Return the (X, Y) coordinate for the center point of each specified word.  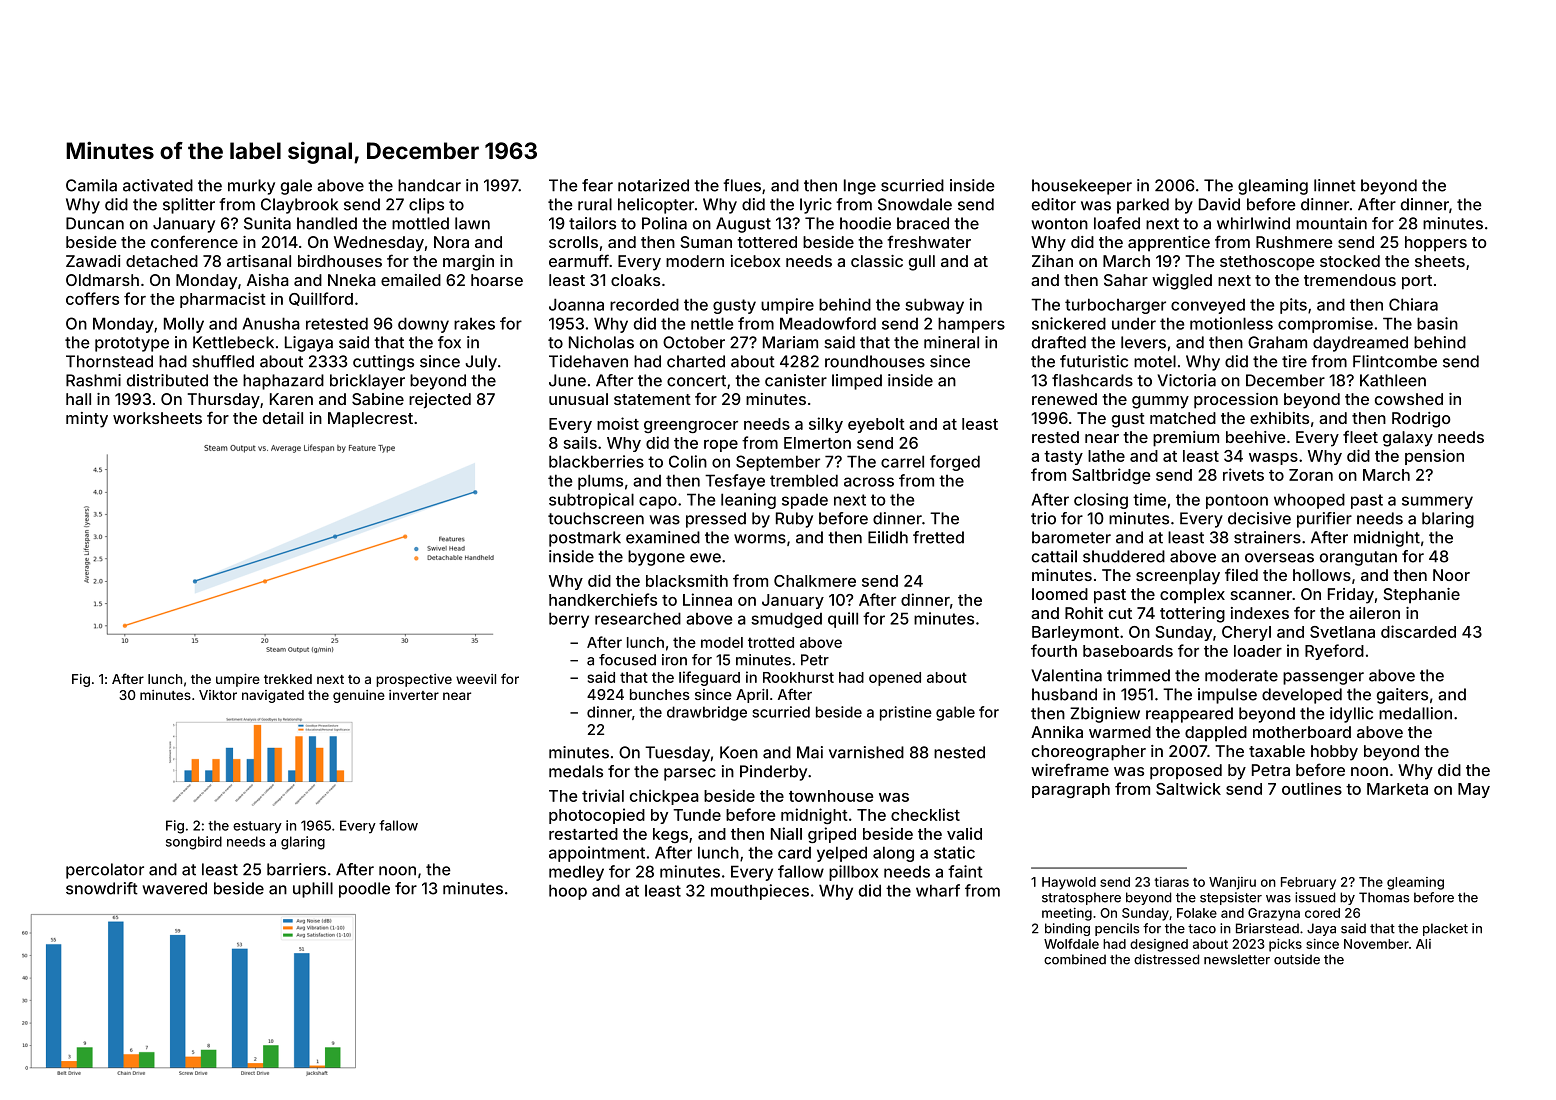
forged (955, 463)
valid (964, 833)
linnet (1335, 185)
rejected (440, 401)
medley (576, 873)
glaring (303, 843)
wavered (174, 888)
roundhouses (875, 361)
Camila (91, 185)
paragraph (1071, 790)
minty (87, 420)
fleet (1360, 436)
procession (1236, 401)
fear (597, 185)
